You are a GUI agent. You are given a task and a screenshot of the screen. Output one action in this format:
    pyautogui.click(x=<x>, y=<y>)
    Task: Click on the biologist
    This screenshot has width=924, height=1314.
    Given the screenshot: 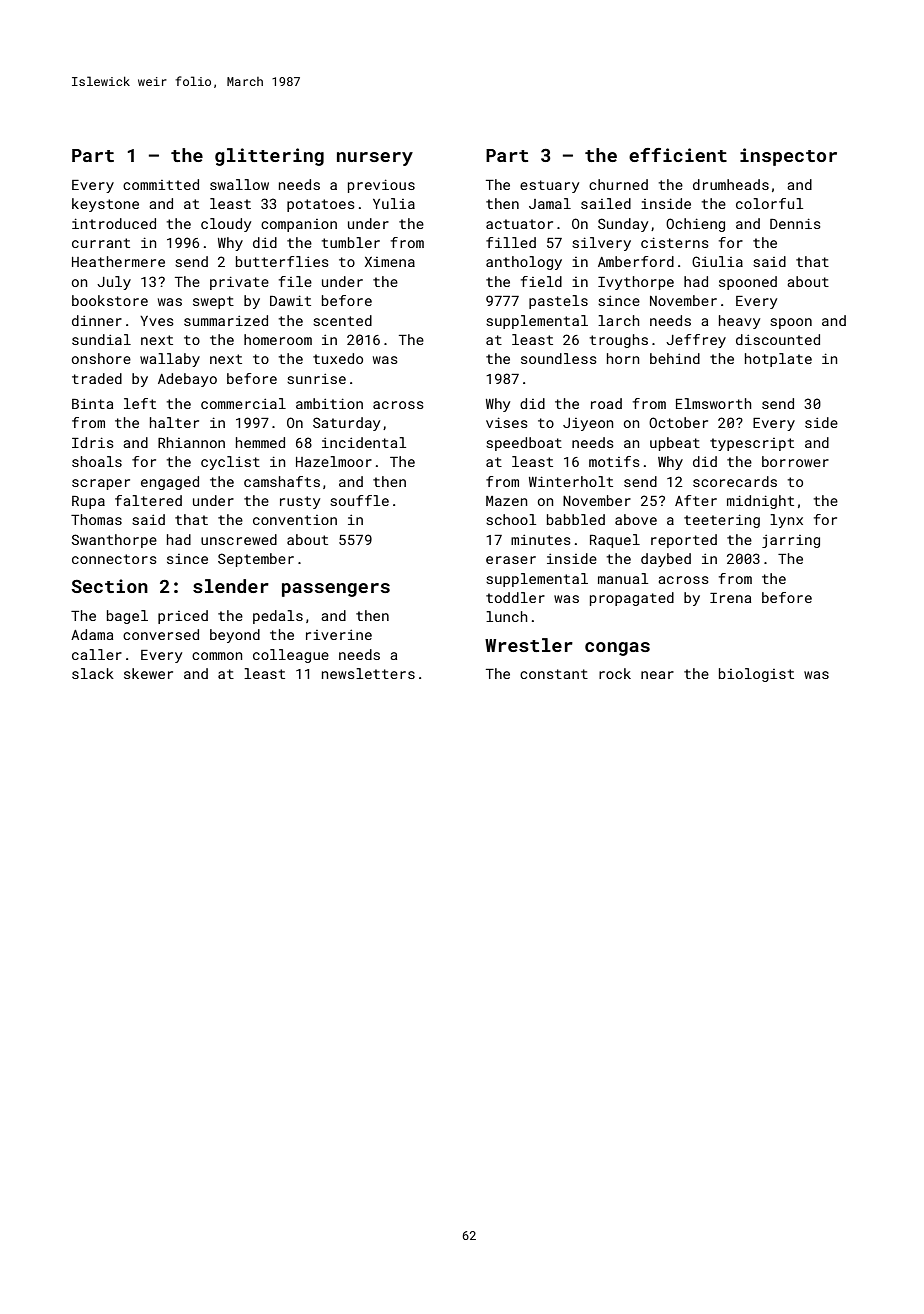 What is the action you would take?
    pyautogui.click(x=756, y=675)
